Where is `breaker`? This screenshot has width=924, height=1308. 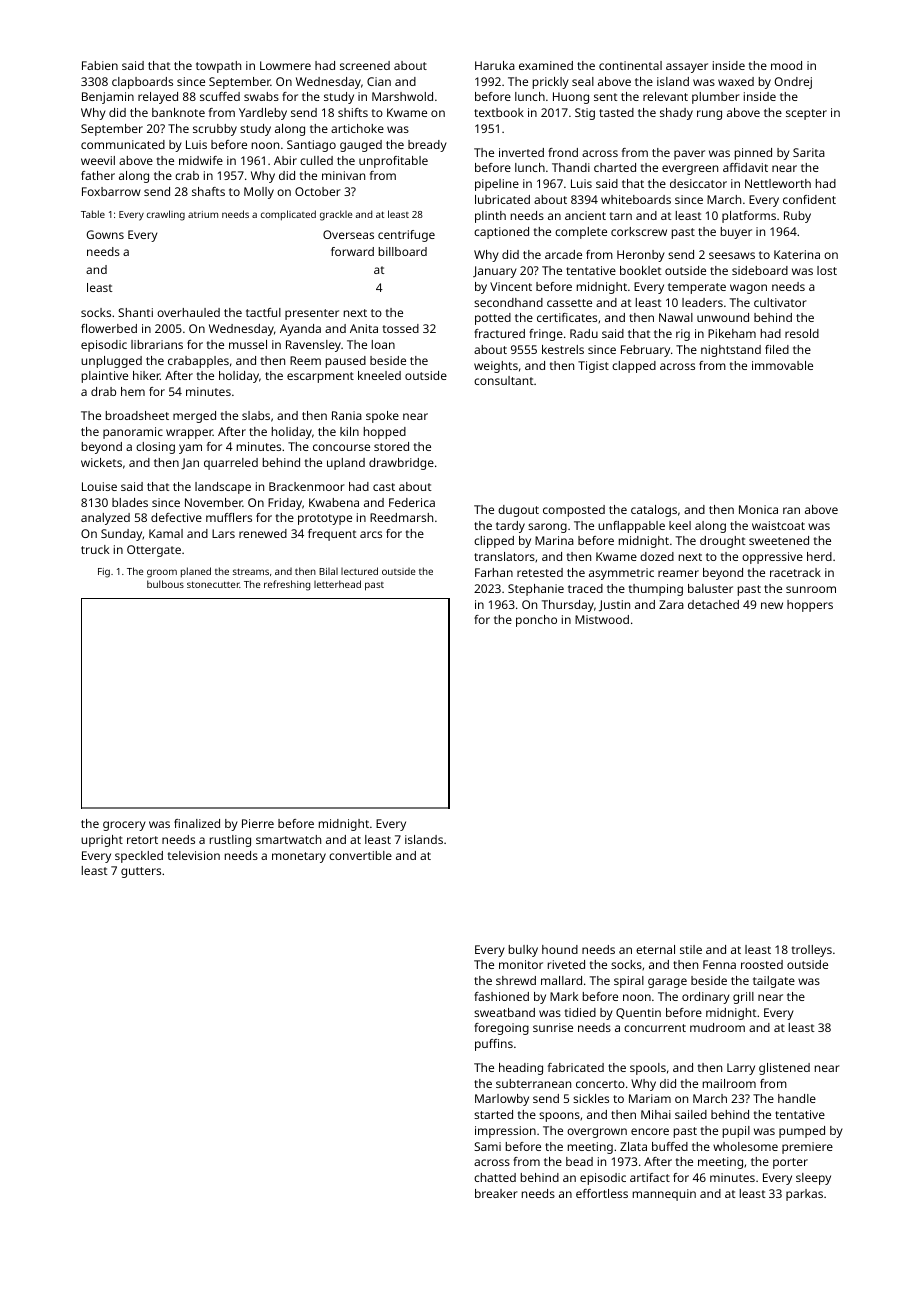
breaker is located at coordinates (496, 1193).
